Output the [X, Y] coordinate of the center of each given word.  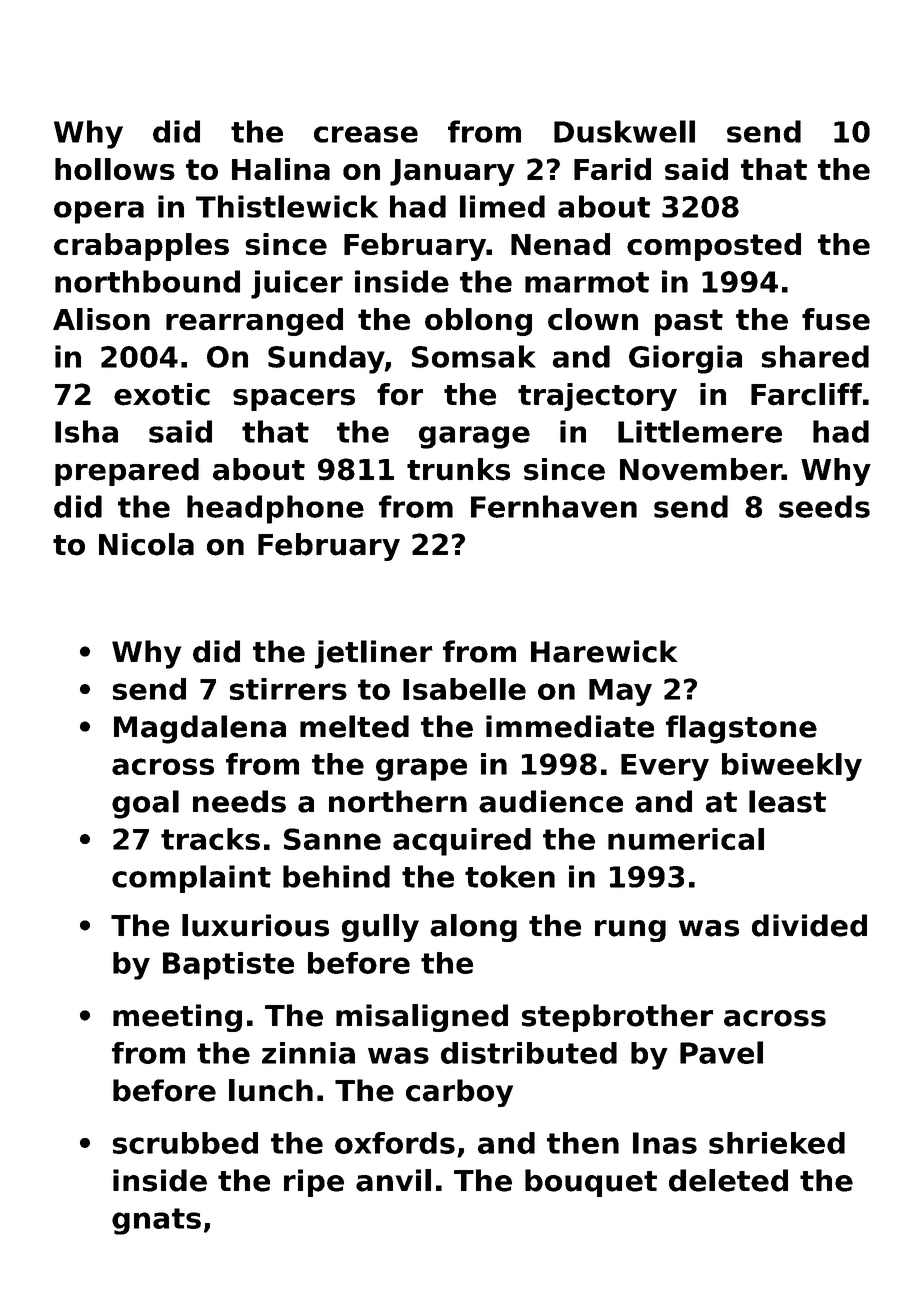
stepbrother [617, 1018]
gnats [156, 1221]
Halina [281, 169]
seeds [824, 506]
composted [714, 247]
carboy [459, 1093]
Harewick [604, 651]
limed [502, 206]
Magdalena [200, 729]
